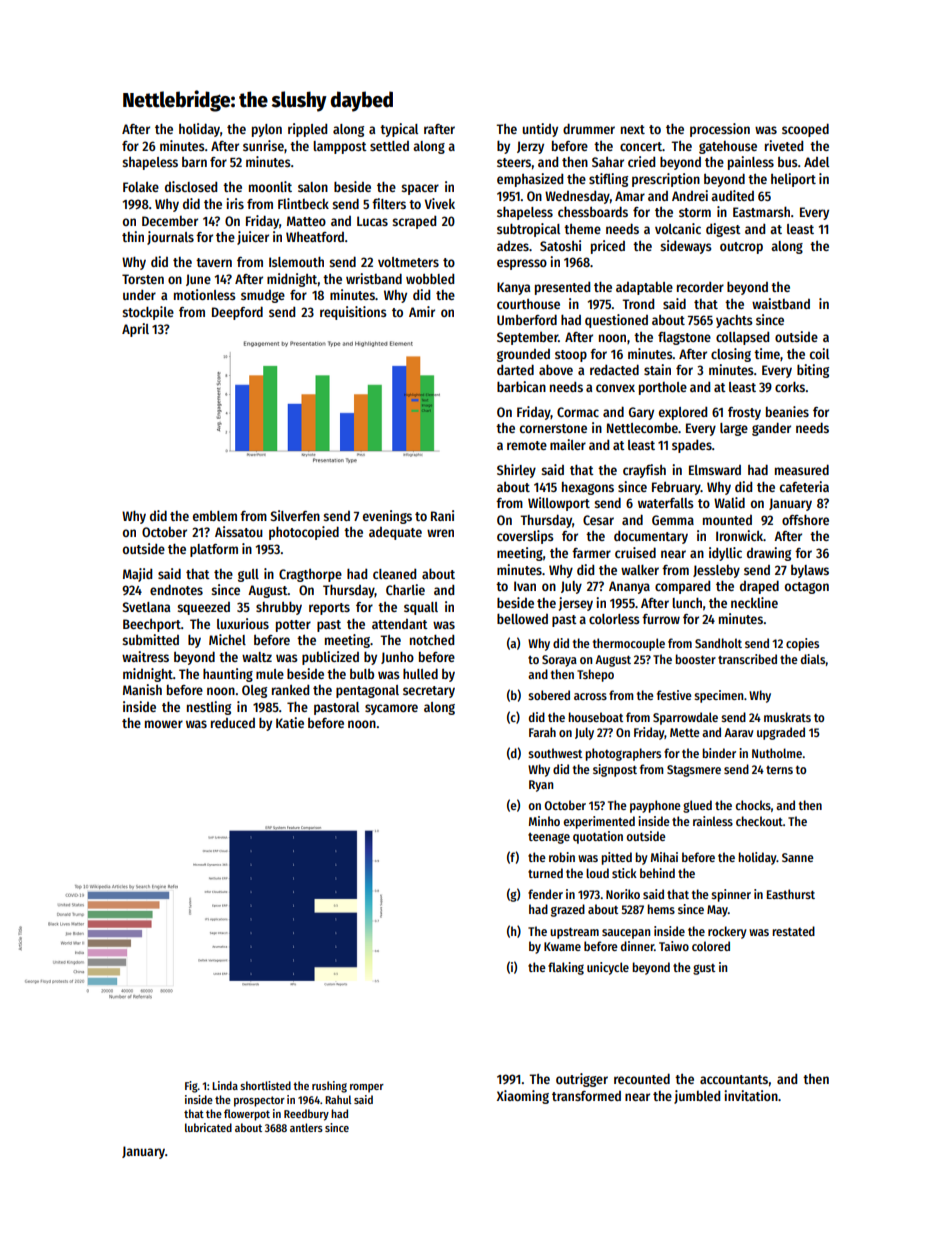  Describe the element at coordinates (751, 1095) in the page. I see `invitation` at that location.
